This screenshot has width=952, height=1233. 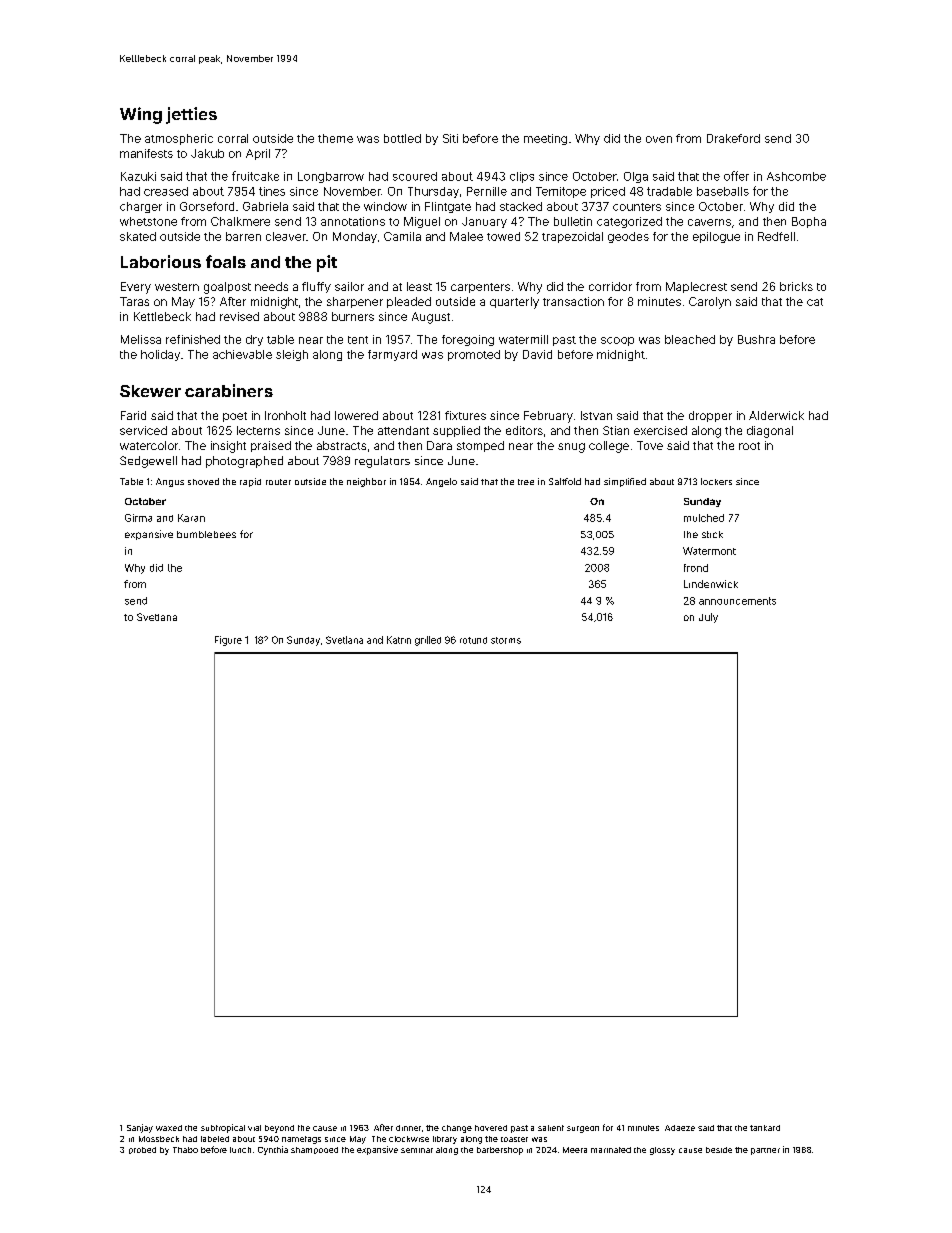 What do you see at coordinates (765, 1151) in the screenshot?
I see `partner` at bounding box center [765, 1151].
